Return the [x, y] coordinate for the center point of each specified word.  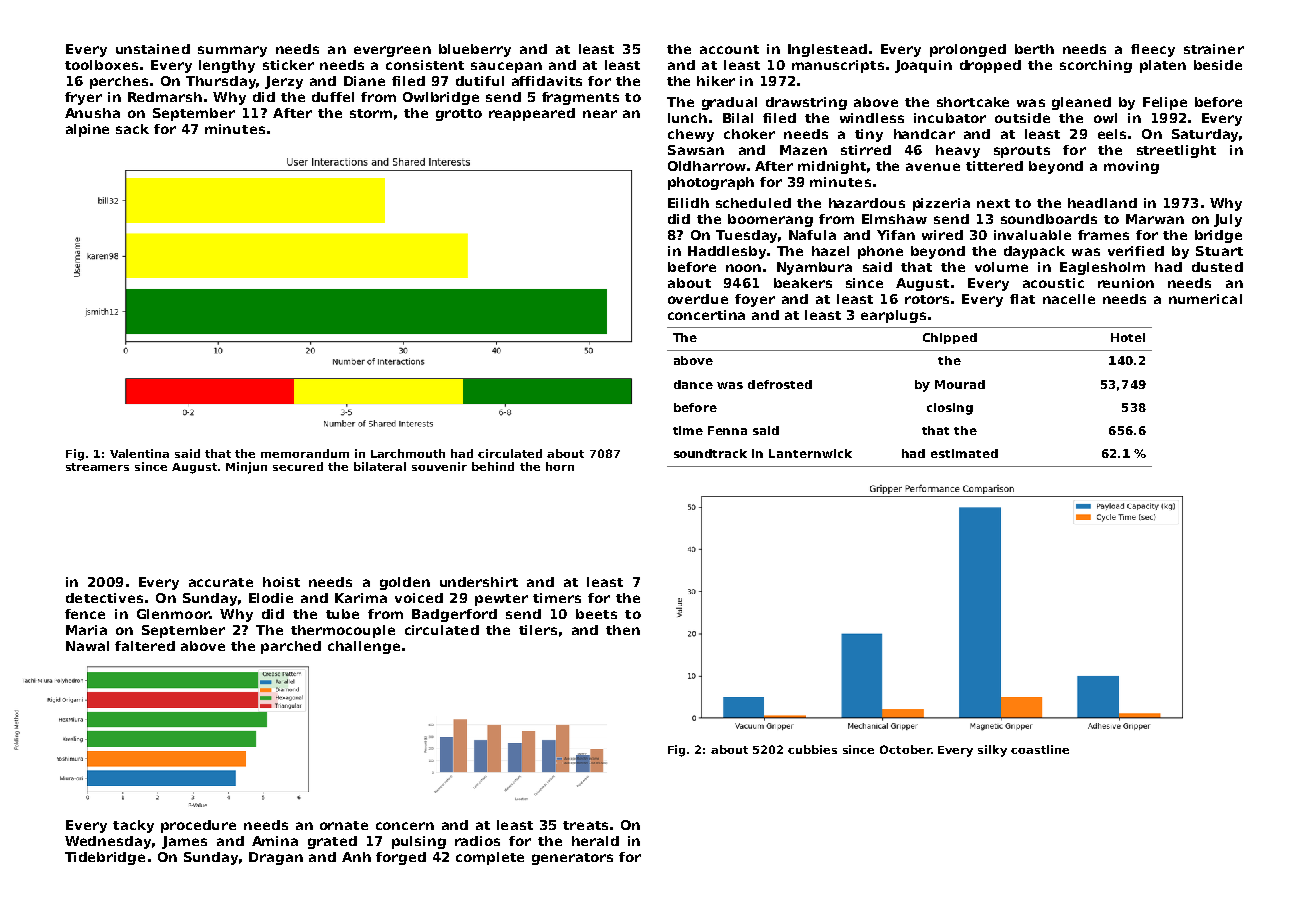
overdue [698, 299]
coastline [1040, 749]
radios [477, 841]
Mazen [803, 150]
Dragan [276, 858]
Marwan [1155, 219]
